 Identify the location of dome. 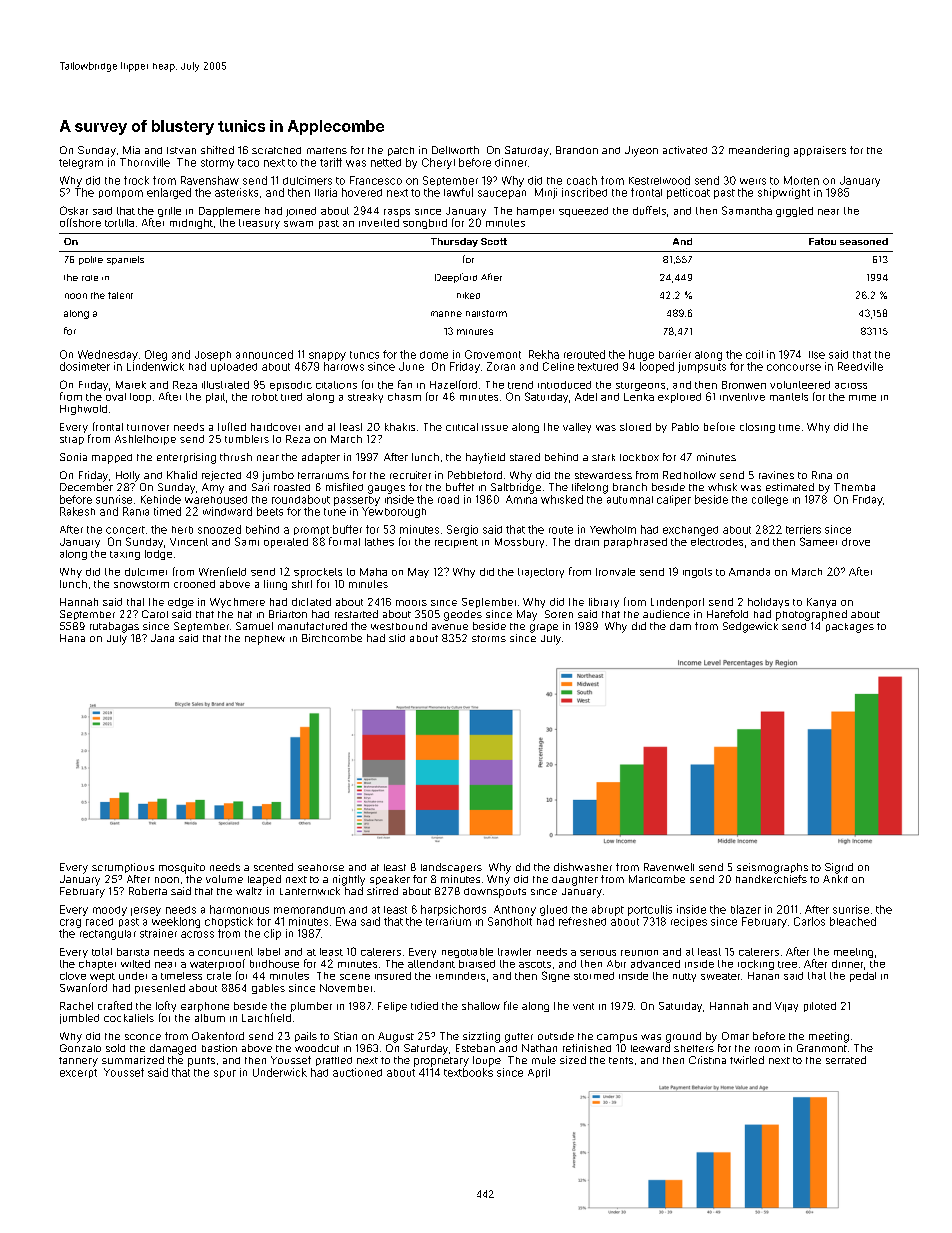
(434, 355).
